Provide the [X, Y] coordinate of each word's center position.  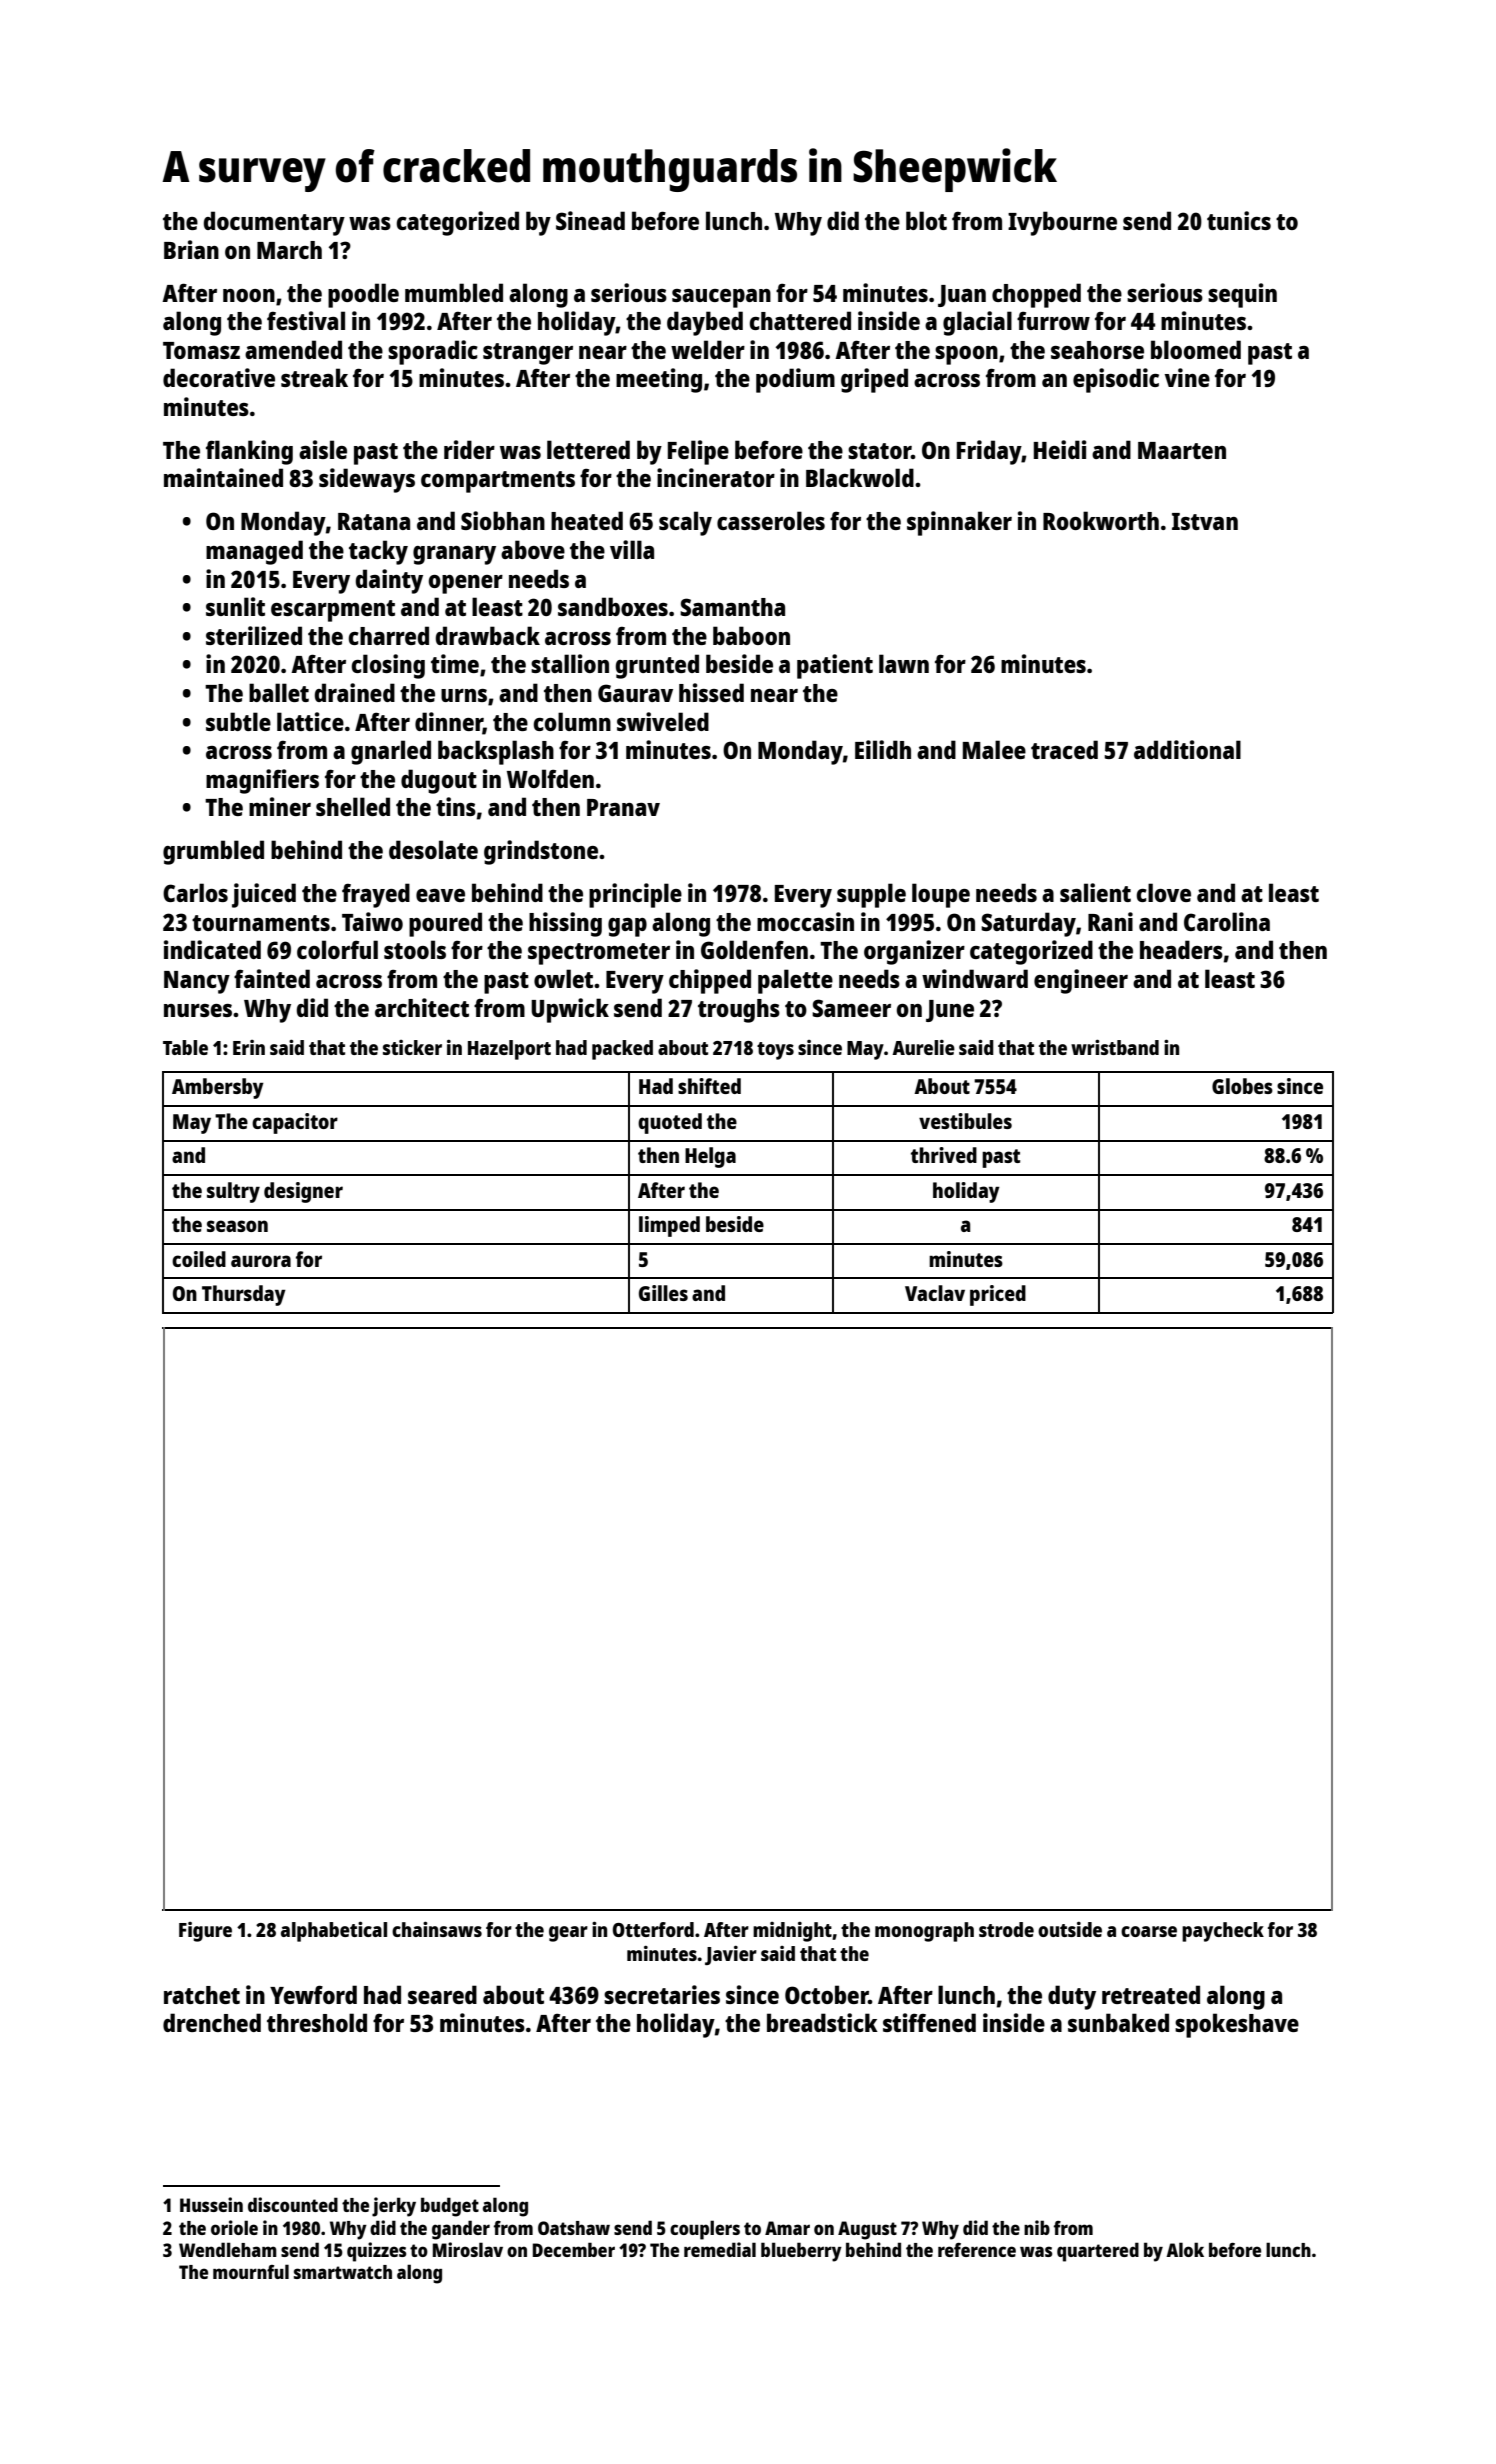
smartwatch [343, 2272]
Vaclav [935, 1293]
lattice [310, 721]
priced [998, 1295]
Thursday [244, 1295]
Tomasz [201, 350]
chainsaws [437, 1929]
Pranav [623, 807]
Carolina [1227, 921]
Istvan [1205, 521]
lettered [588, 449]
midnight [792, 1932]
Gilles [663, 1293]
